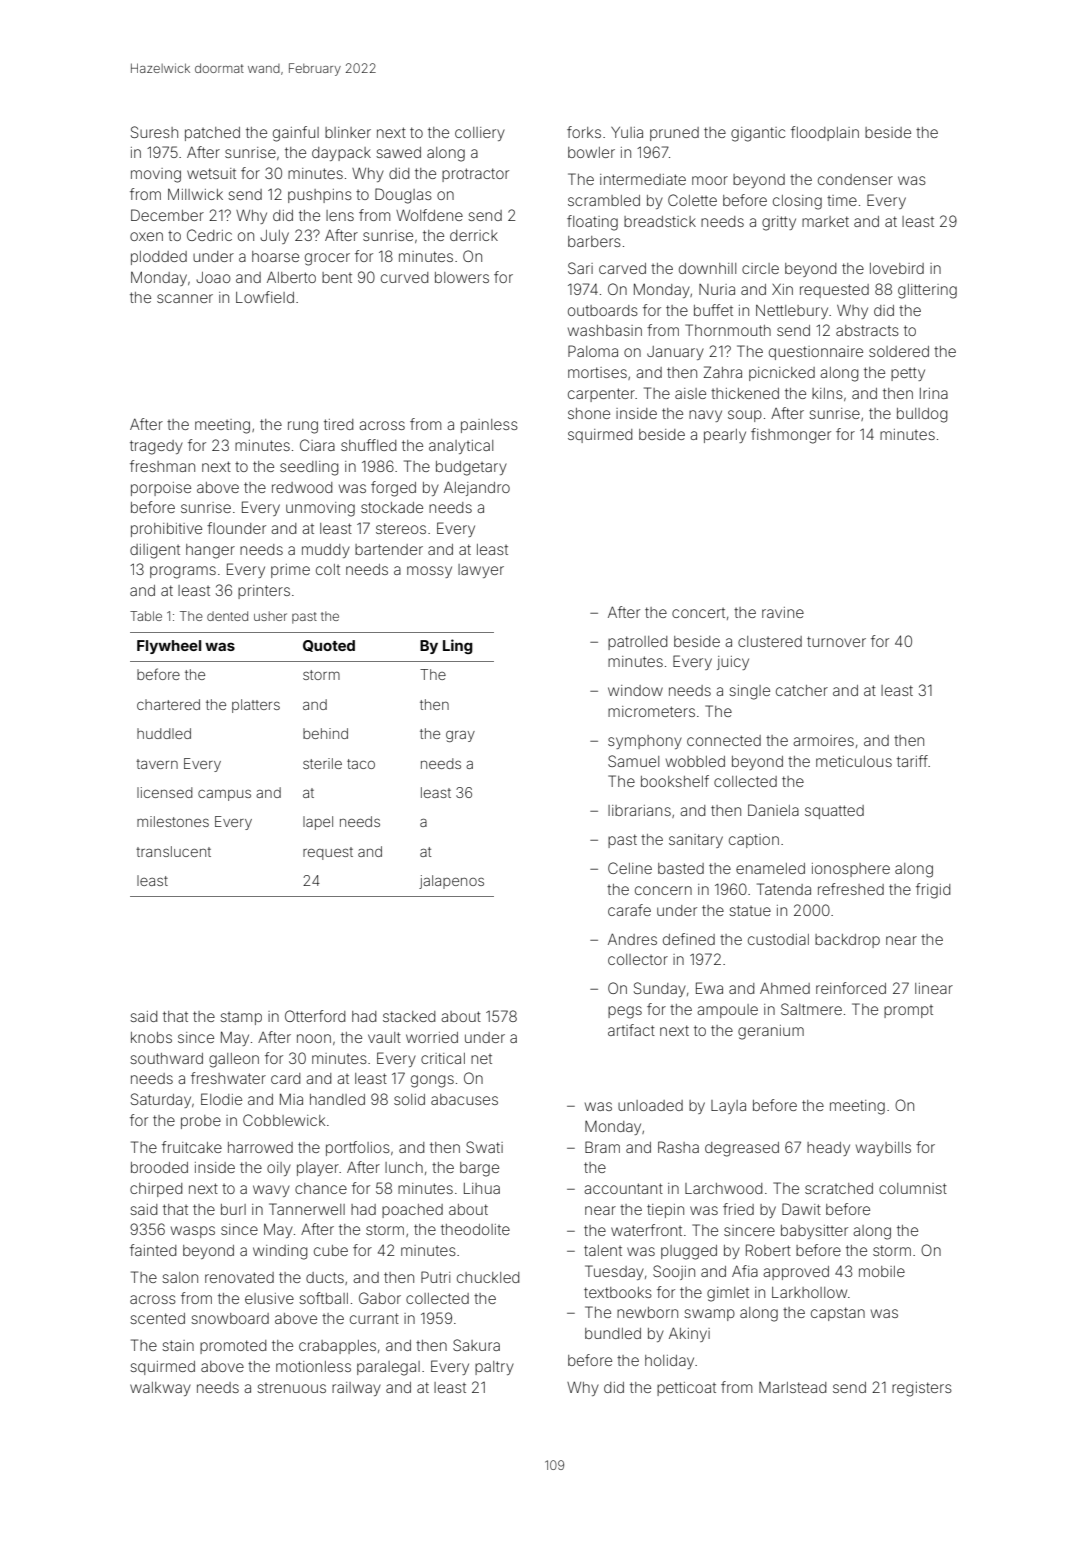 The height and width of the screenshot is (1541, 1089). I want to click on armoires, so click(823, 740).
